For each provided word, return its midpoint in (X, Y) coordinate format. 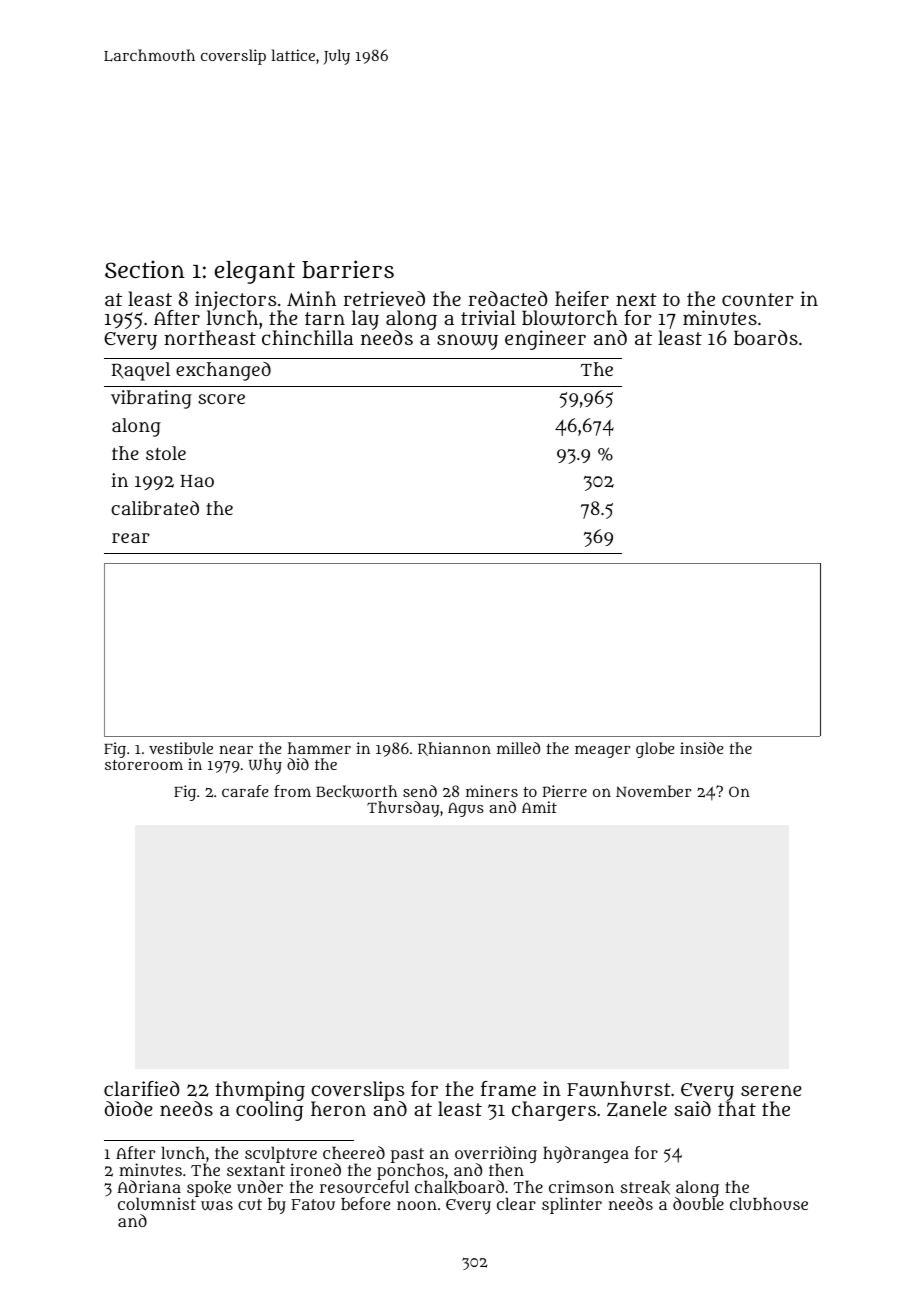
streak (645, 1187)
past (407, 1156)
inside (702, 748)
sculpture (281, 1155)
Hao (197, 481)
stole (166, 453)
